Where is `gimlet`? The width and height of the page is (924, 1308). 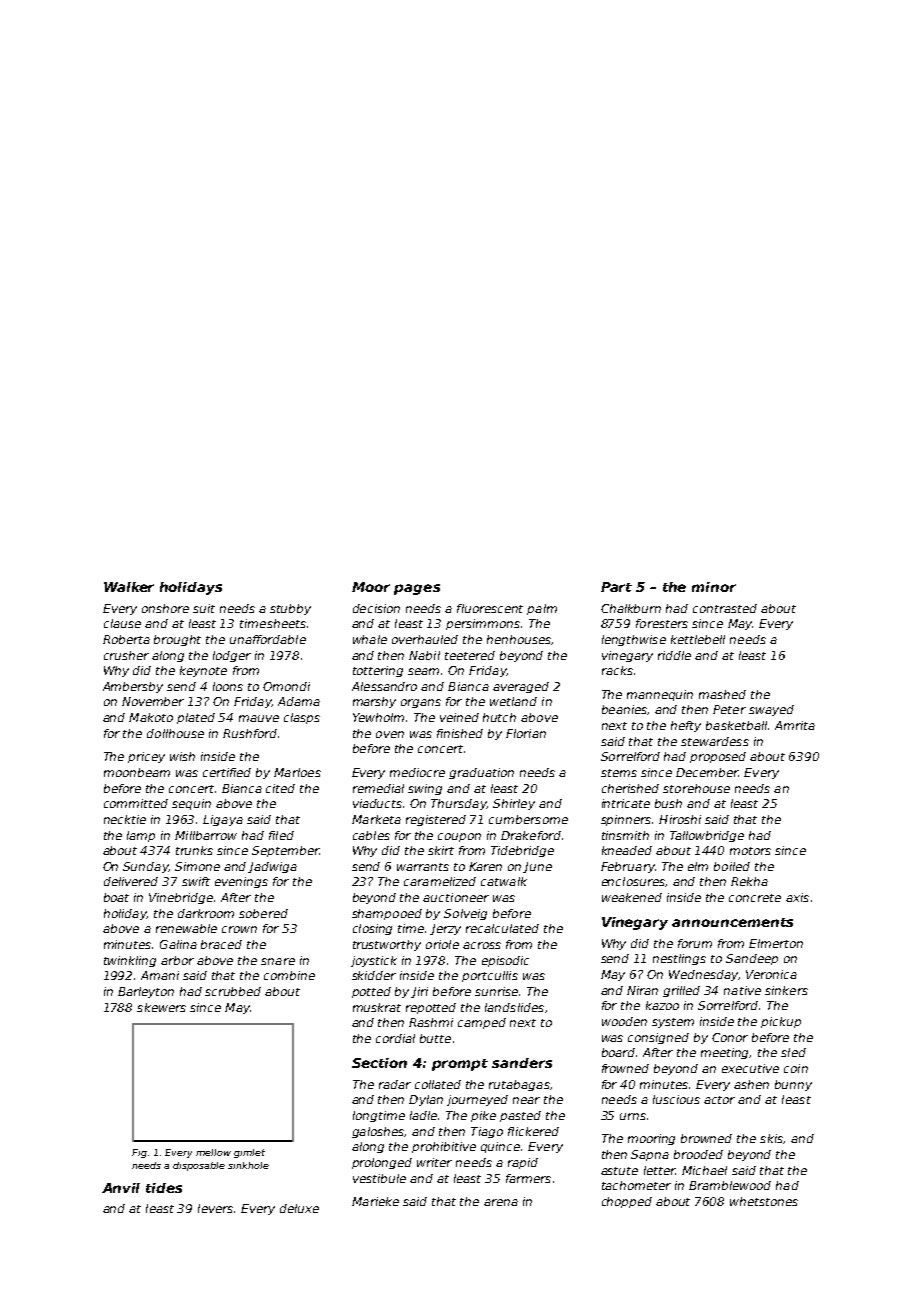
gimlet is located at coordinates (249, 1153).
